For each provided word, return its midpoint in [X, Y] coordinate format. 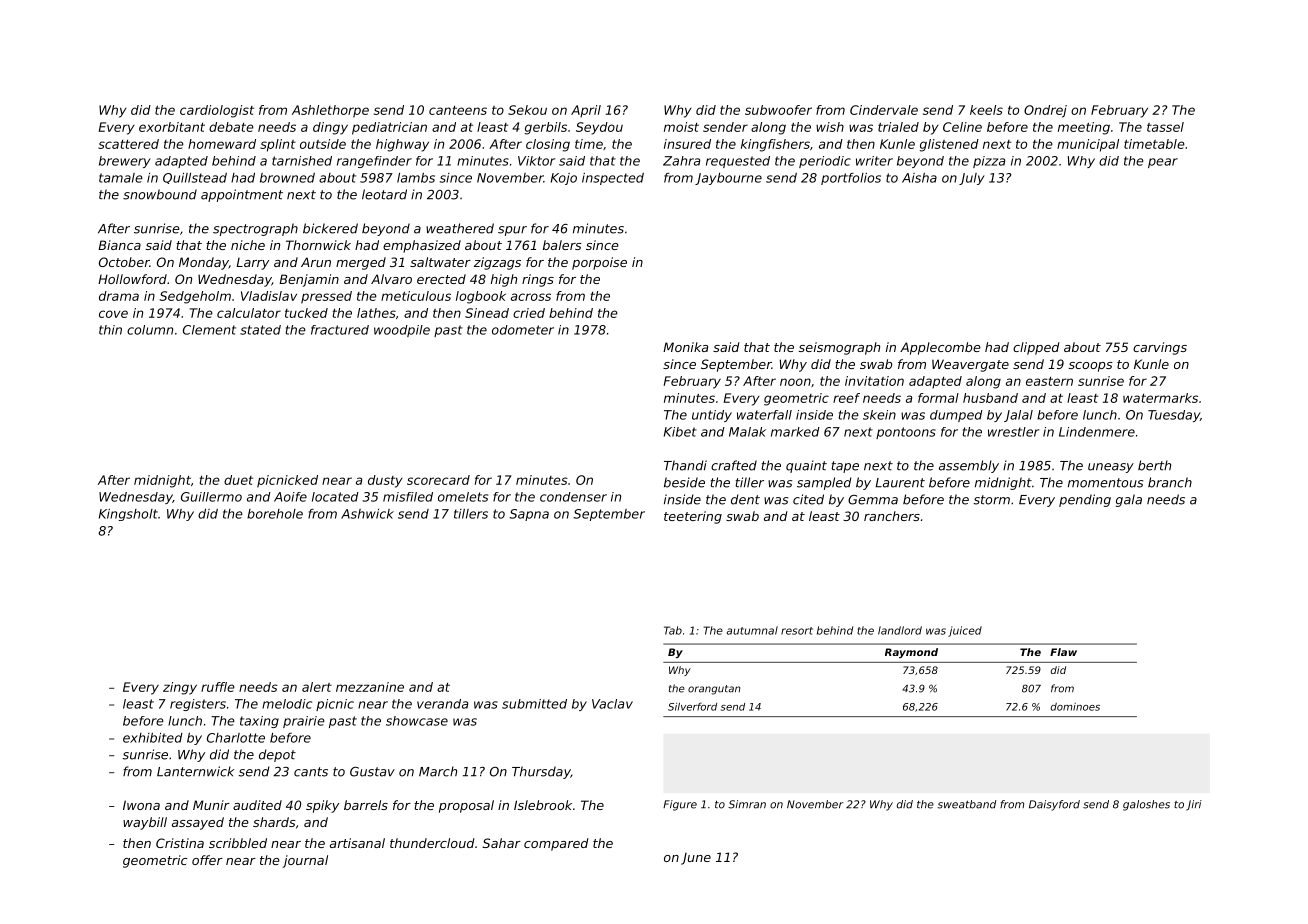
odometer [523, 330]
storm [991, 500]
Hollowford [132, 279]
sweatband [967, 804]
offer [207, 860]
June [696, 859]
